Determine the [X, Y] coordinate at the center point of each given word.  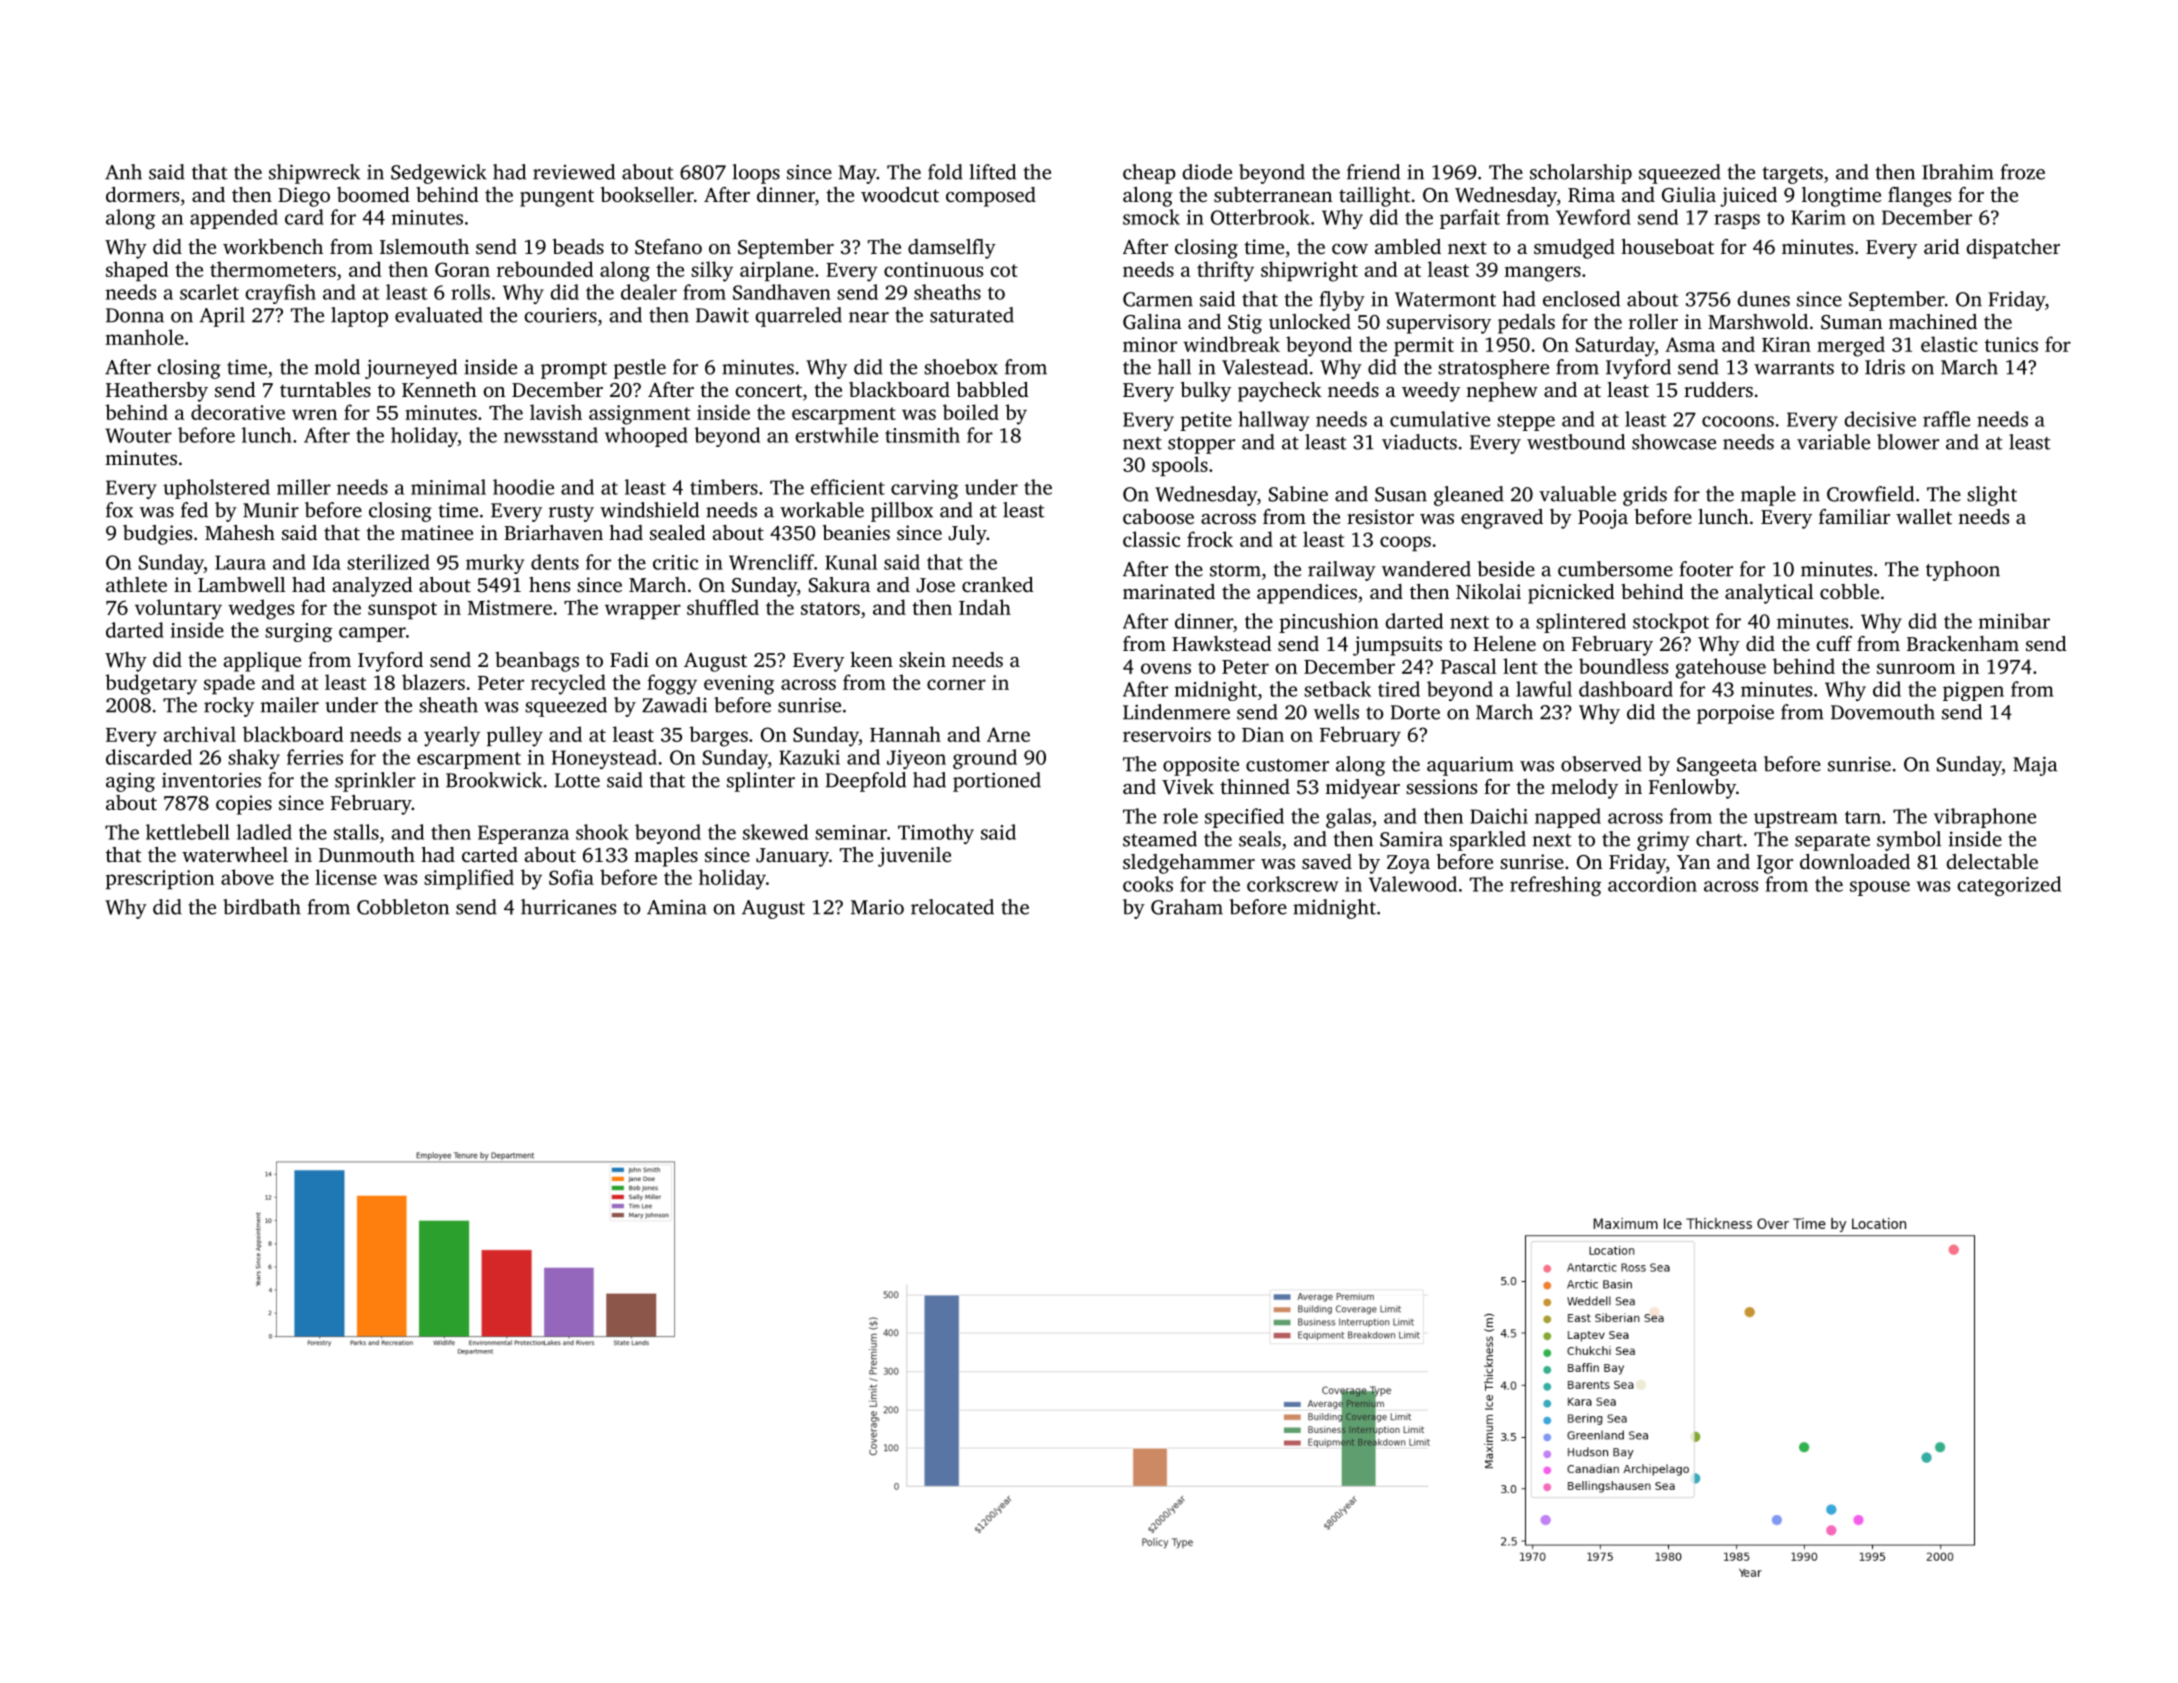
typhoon [1963, 571]
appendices [1307, 594]
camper [372, 634]
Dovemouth [1883, 712]
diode [1207, 172]
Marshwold [1758, 321]
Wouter [138, 435]
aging [130, 782]
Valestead [1265, 367]
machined [1933, 321]
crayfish [280, 294]
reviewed [574, 172]
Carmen [1158, 299]
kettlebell [188, 832]
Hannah [905, 734]
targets [1793, 175]
